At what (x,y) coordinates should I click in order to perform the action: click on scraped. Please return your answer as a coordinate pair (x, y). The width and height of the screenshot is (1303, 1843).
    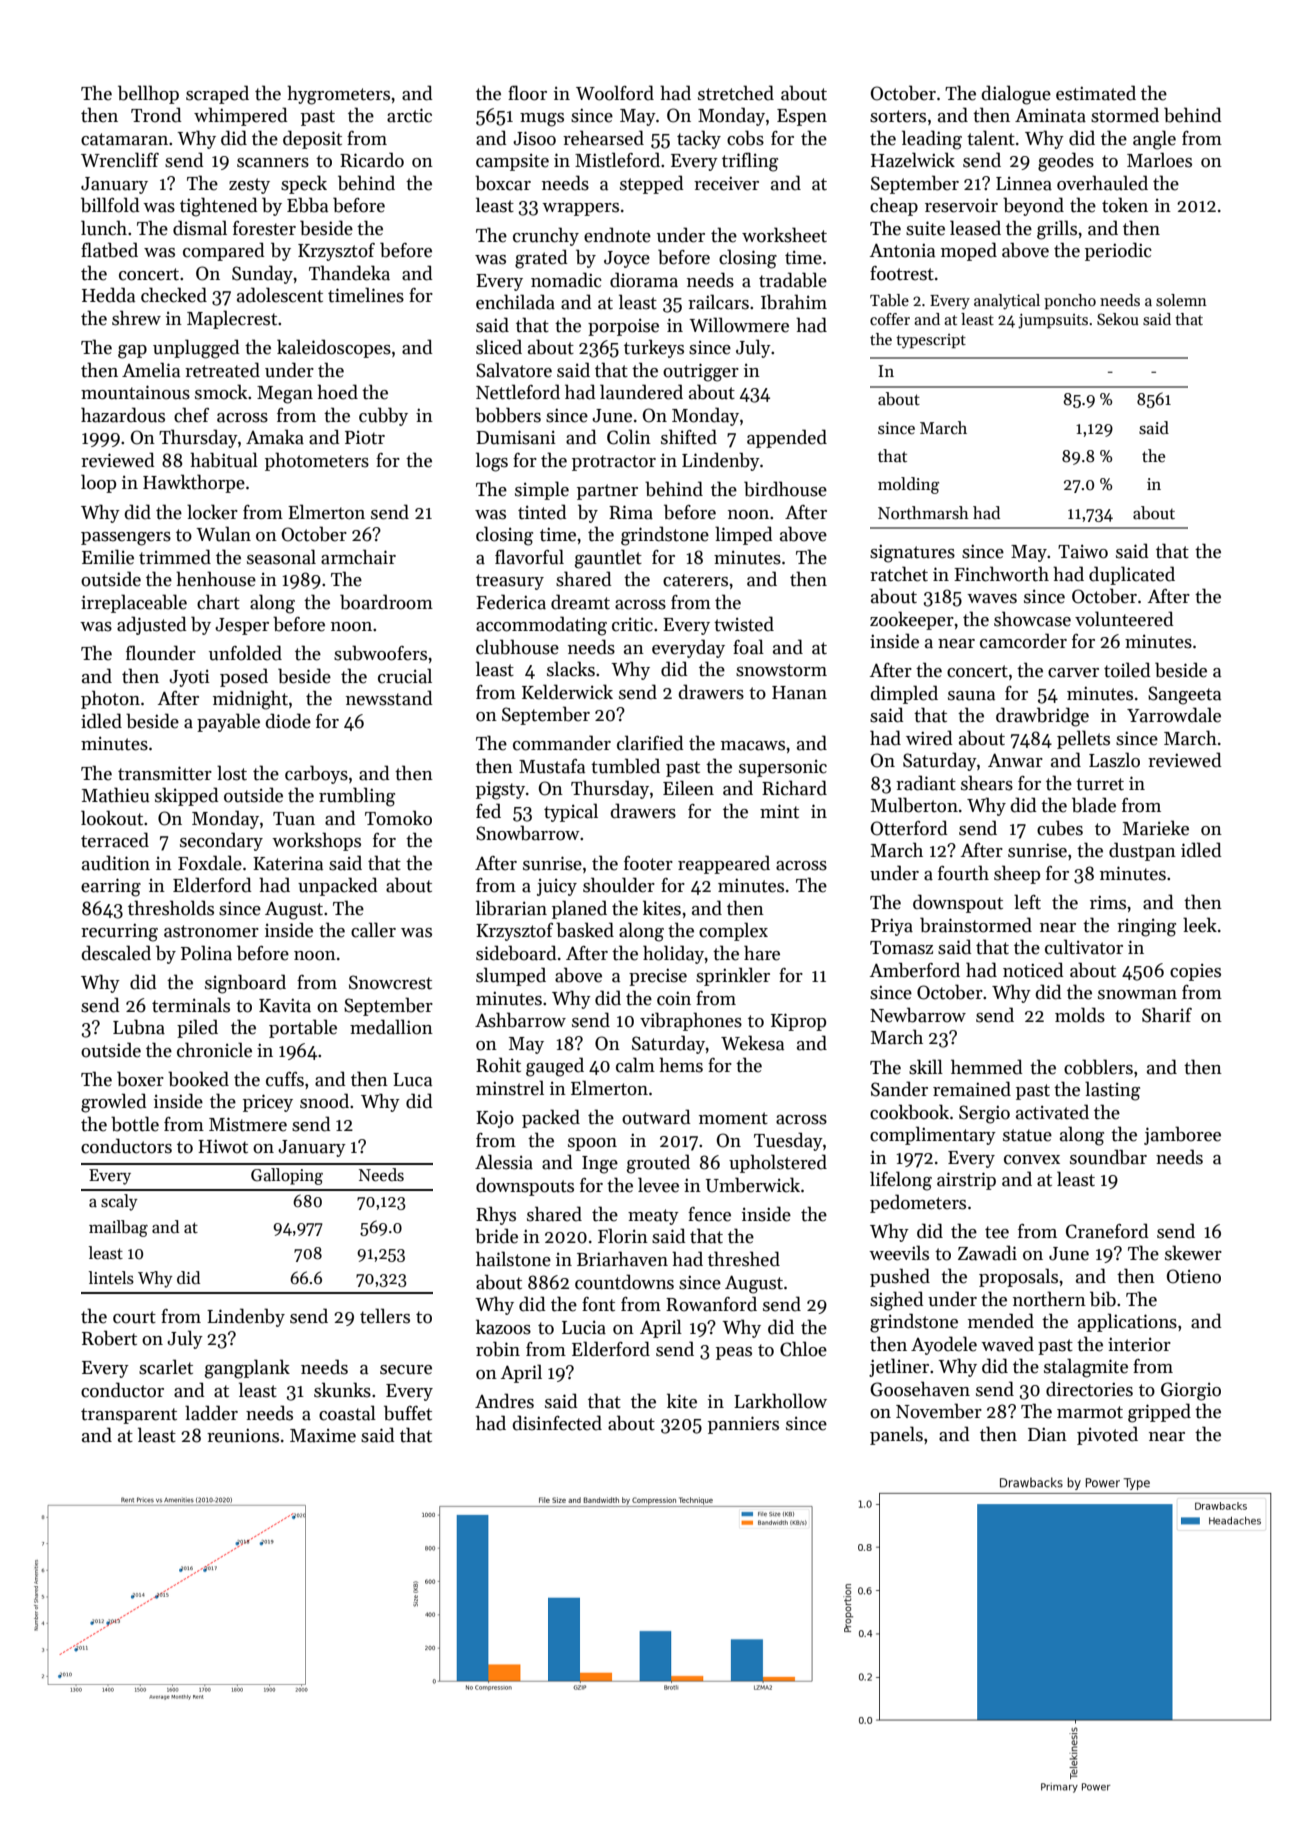
    Looking at the image, I should click on (217, 94).
